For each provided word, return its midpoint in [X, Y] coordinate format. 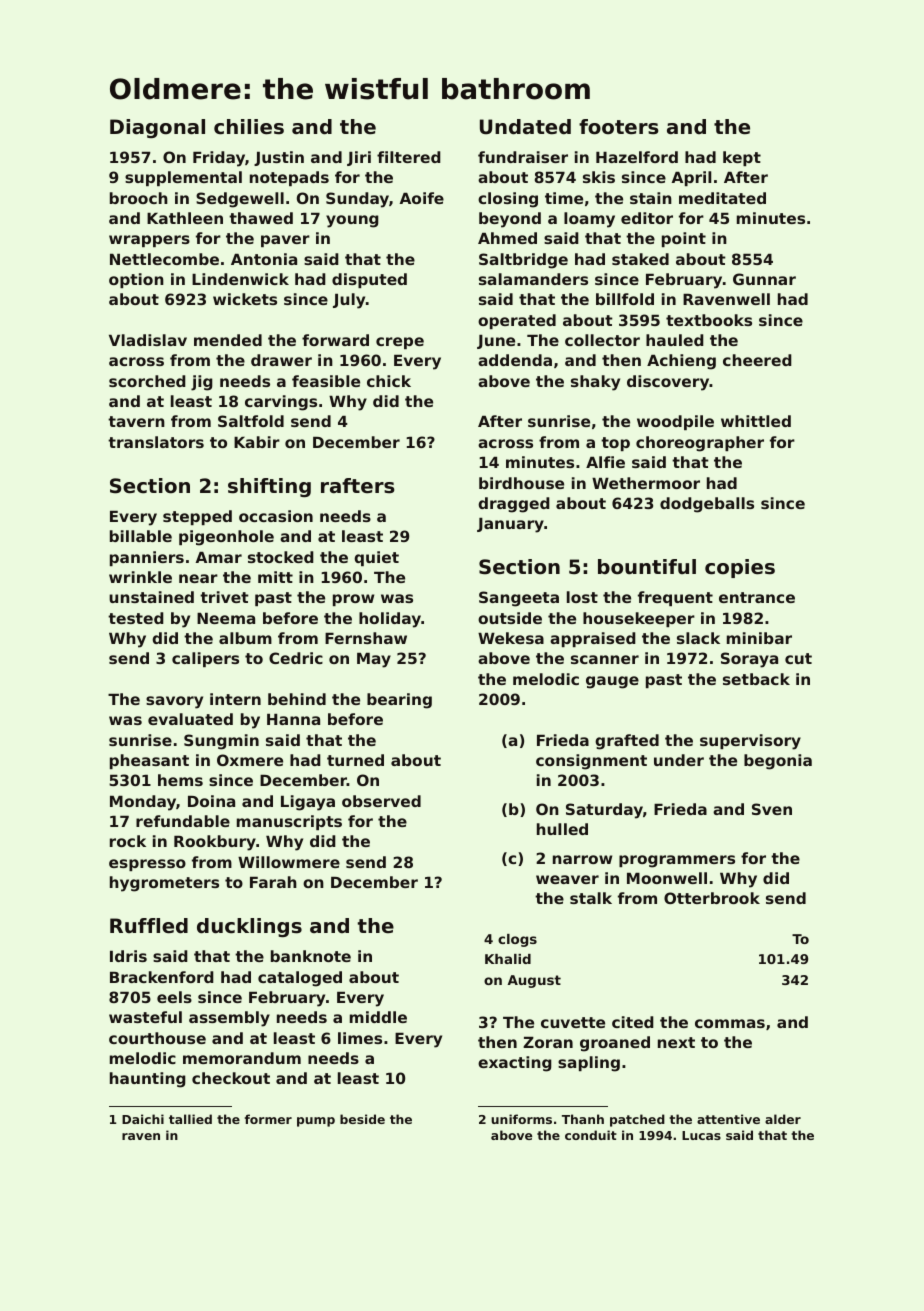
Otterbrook [712, 898]
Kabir [257, 442]
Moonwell [667, 878]
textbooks [709, 320]
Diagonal [157, 128]
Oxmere [250, 760]
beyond [510, 220]
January [510, 525]
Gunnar [764, 279]
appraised [593, 639]
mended [228, 340]
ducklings [249, 927]
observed [381, 801]
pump [316, 1122]
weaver [567, 879]
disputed [369, 280]
